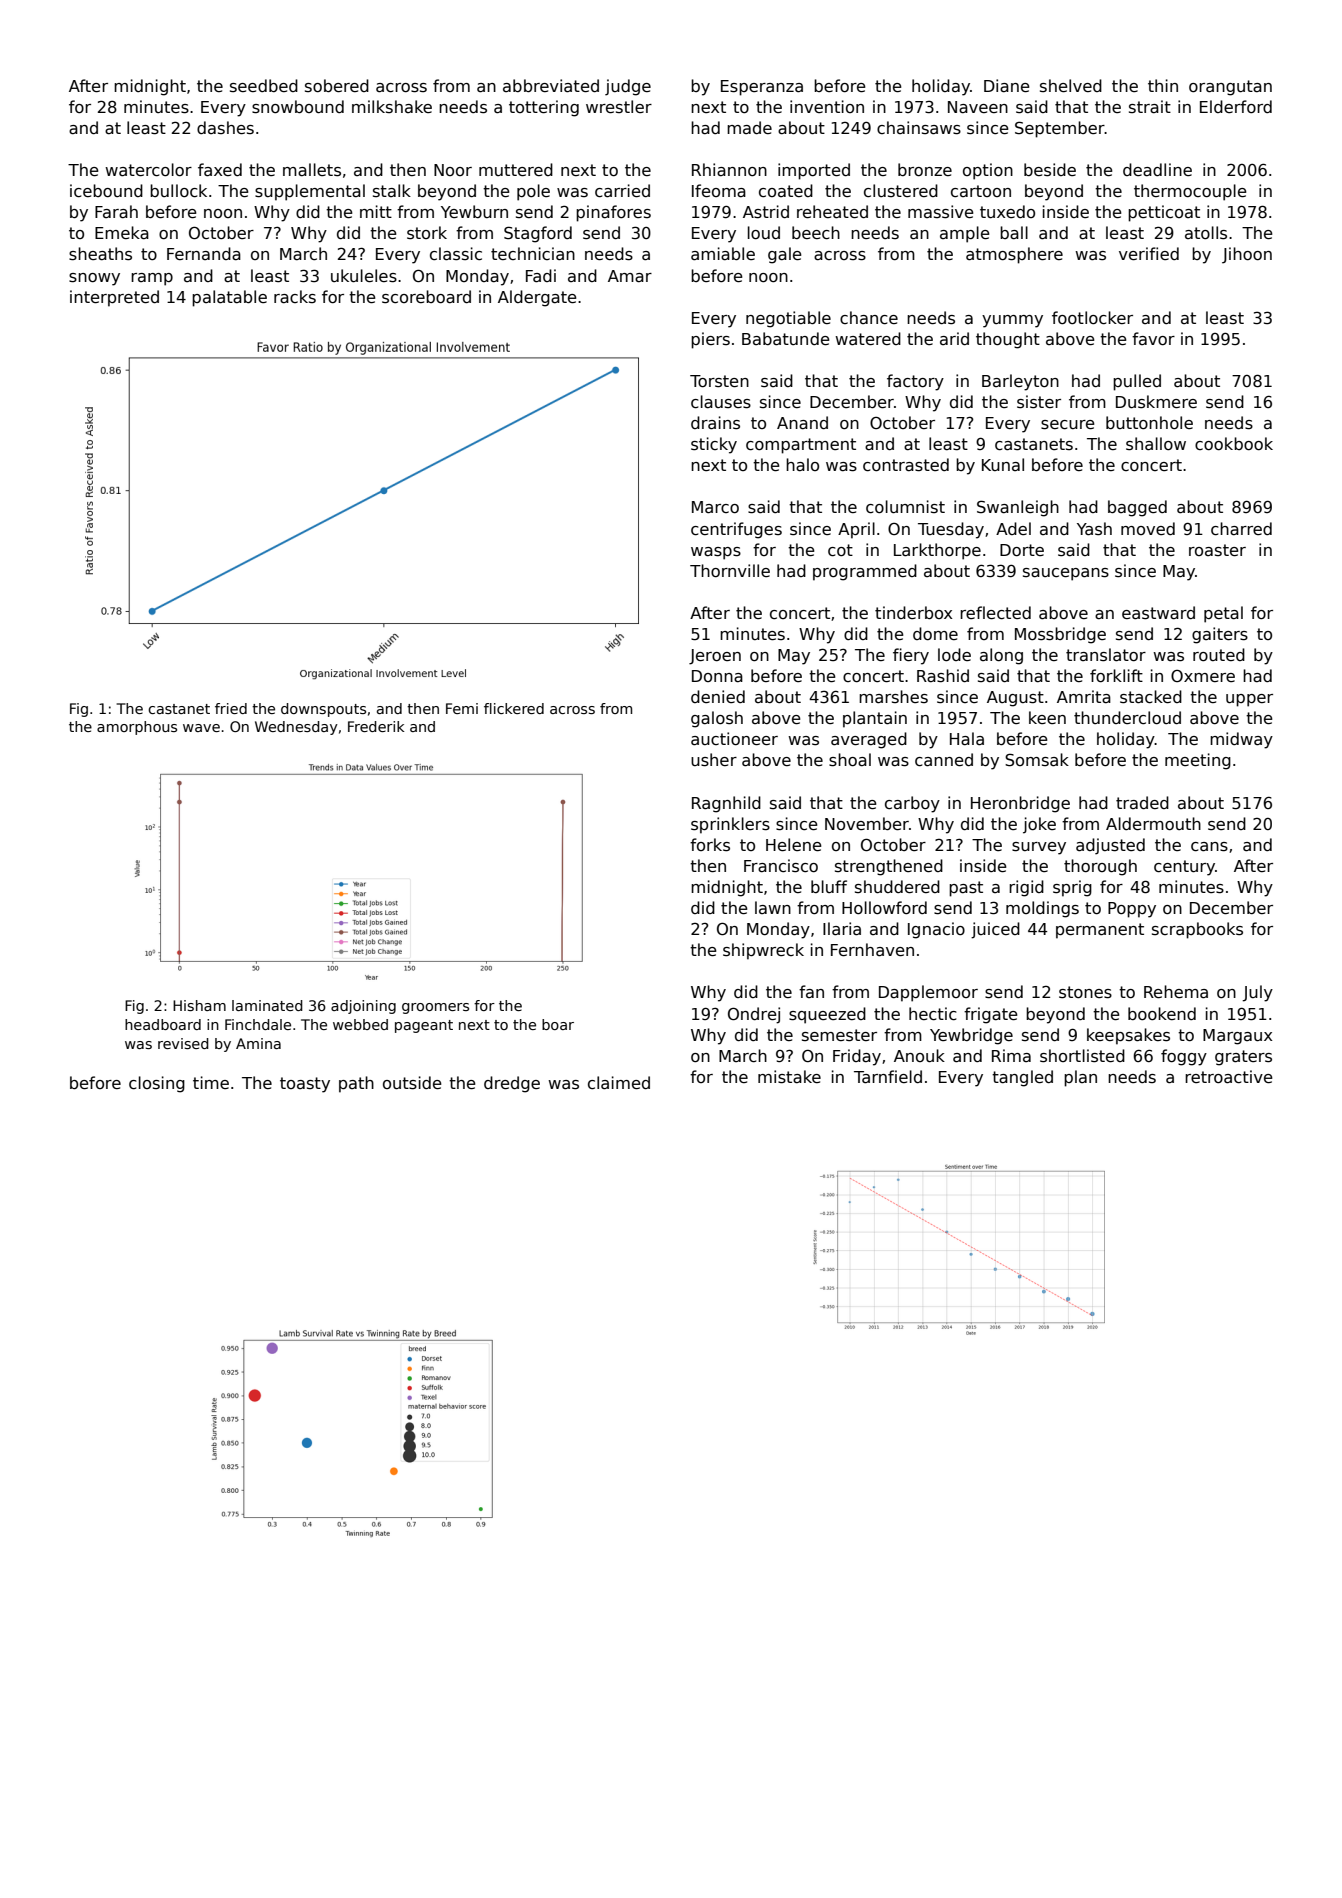  What do you see at coordinates (323, 710) in the document?
I see `downspouts` at bounding box center [323, 710].
